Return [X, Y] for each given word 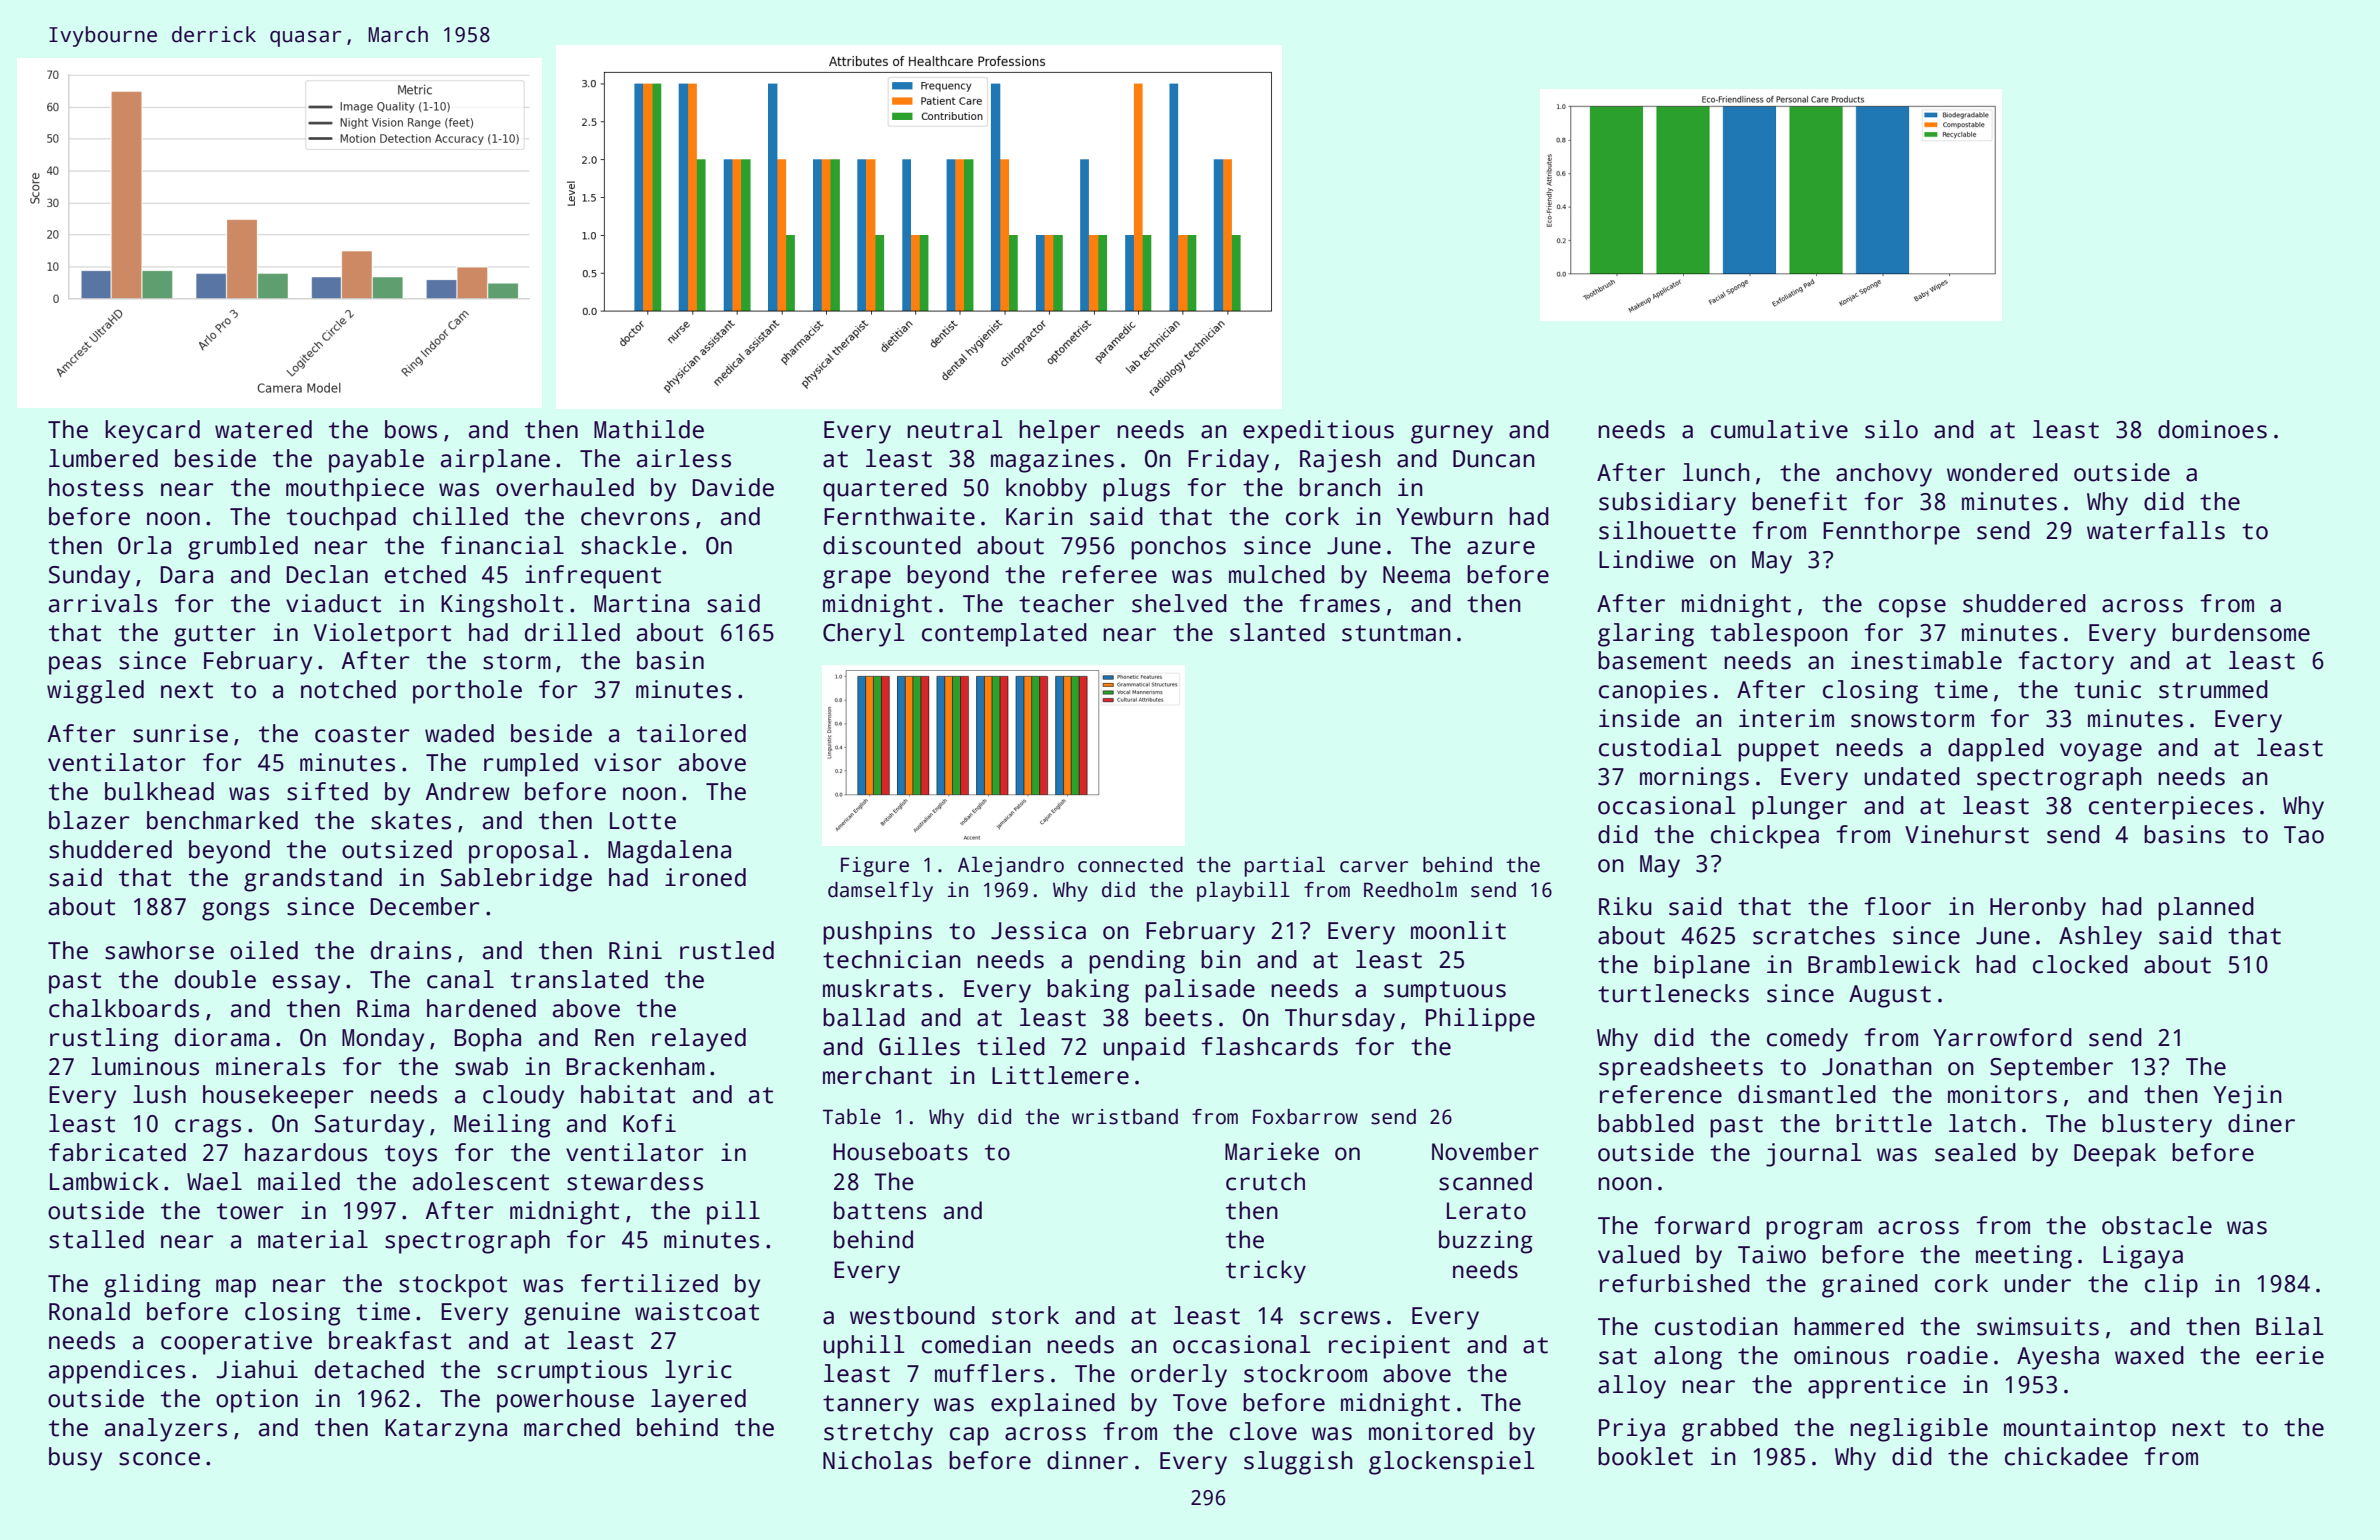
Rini [635, 950]
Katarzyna [446, 1430]
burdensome [2241, 632]
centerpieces [2171, 808]
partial [1285, 867]
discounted [892, 545]
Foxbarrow [1305, 1117]
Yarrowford [2002, 1037]
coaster [362, 734]
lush [159, 1094]
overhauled [565, 487]
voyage [2101, 752]
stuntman [1396, 633]
